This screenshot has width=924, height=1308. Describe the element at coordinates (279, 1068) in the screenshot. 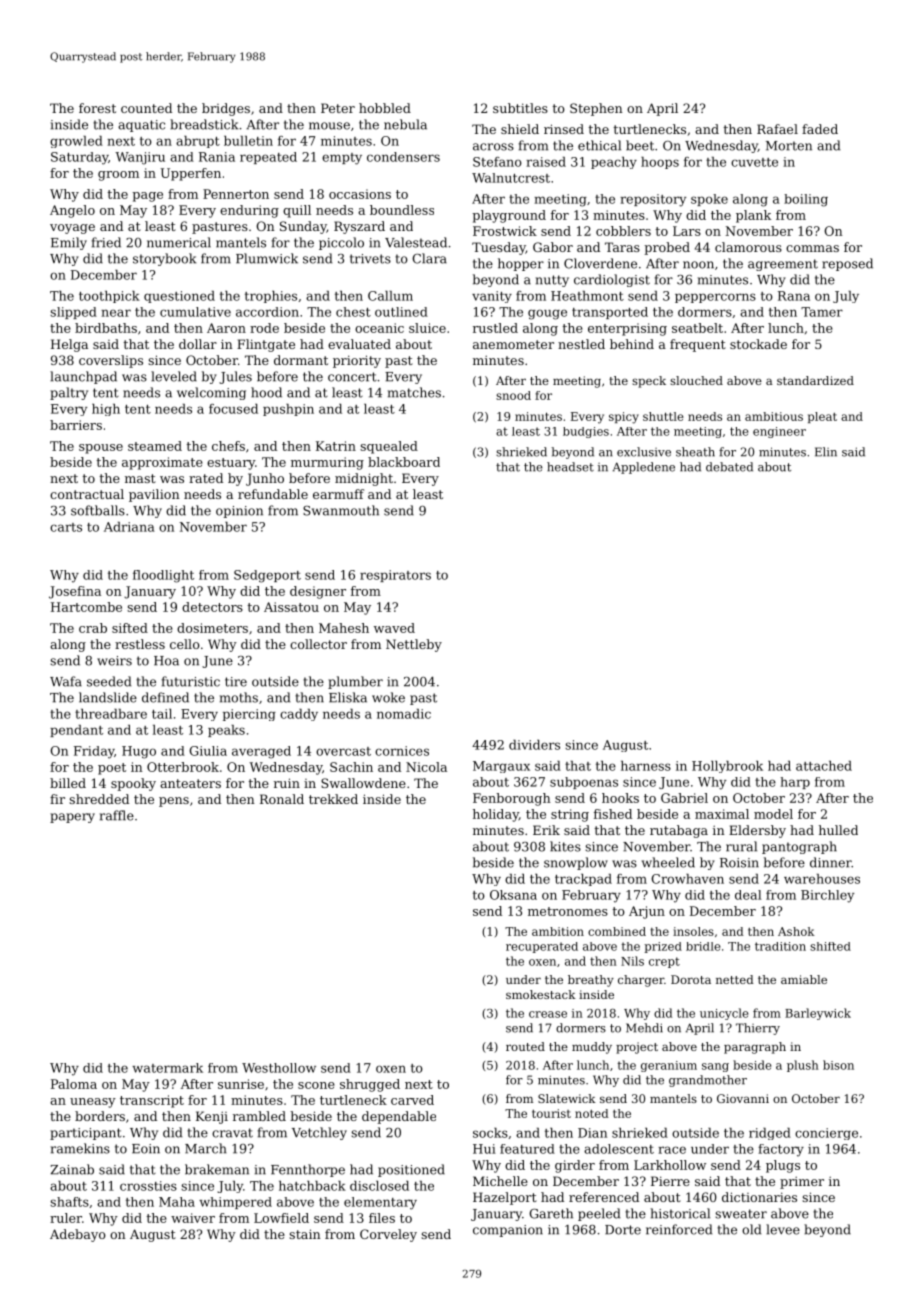

I see `Westhollow` at that location.
